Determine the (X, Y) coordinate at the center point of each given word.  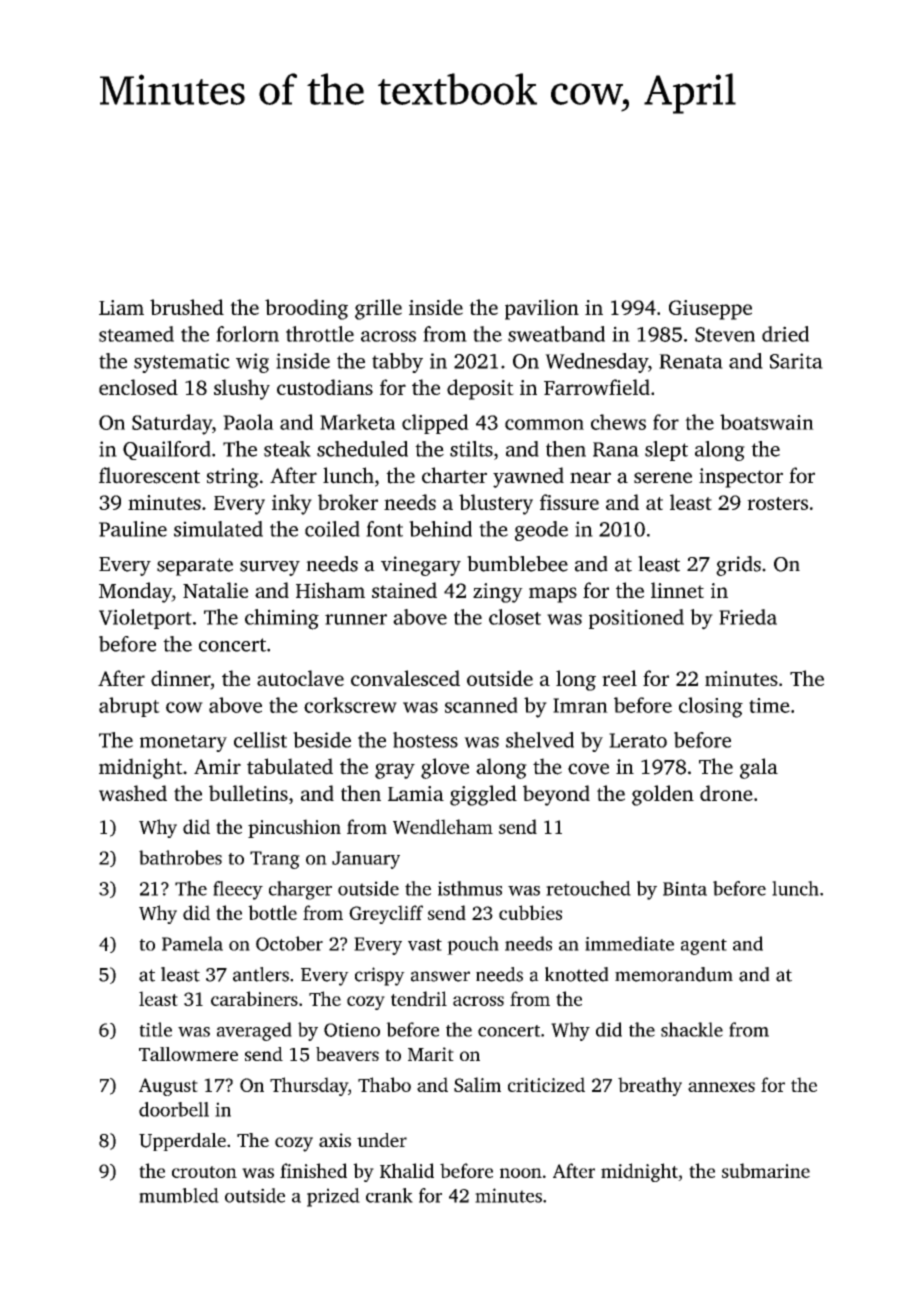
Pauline (133, 529)
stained (404, 590)
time (769, 705)
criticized (546, 1084)
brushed (187, 307)
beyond (556, 795)
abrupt (129, 707)
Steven (725, 334)
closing (711, 707)
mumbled (179, 1195)
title (155, 1029)
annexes (721, 1087)
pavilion (542, 309)
